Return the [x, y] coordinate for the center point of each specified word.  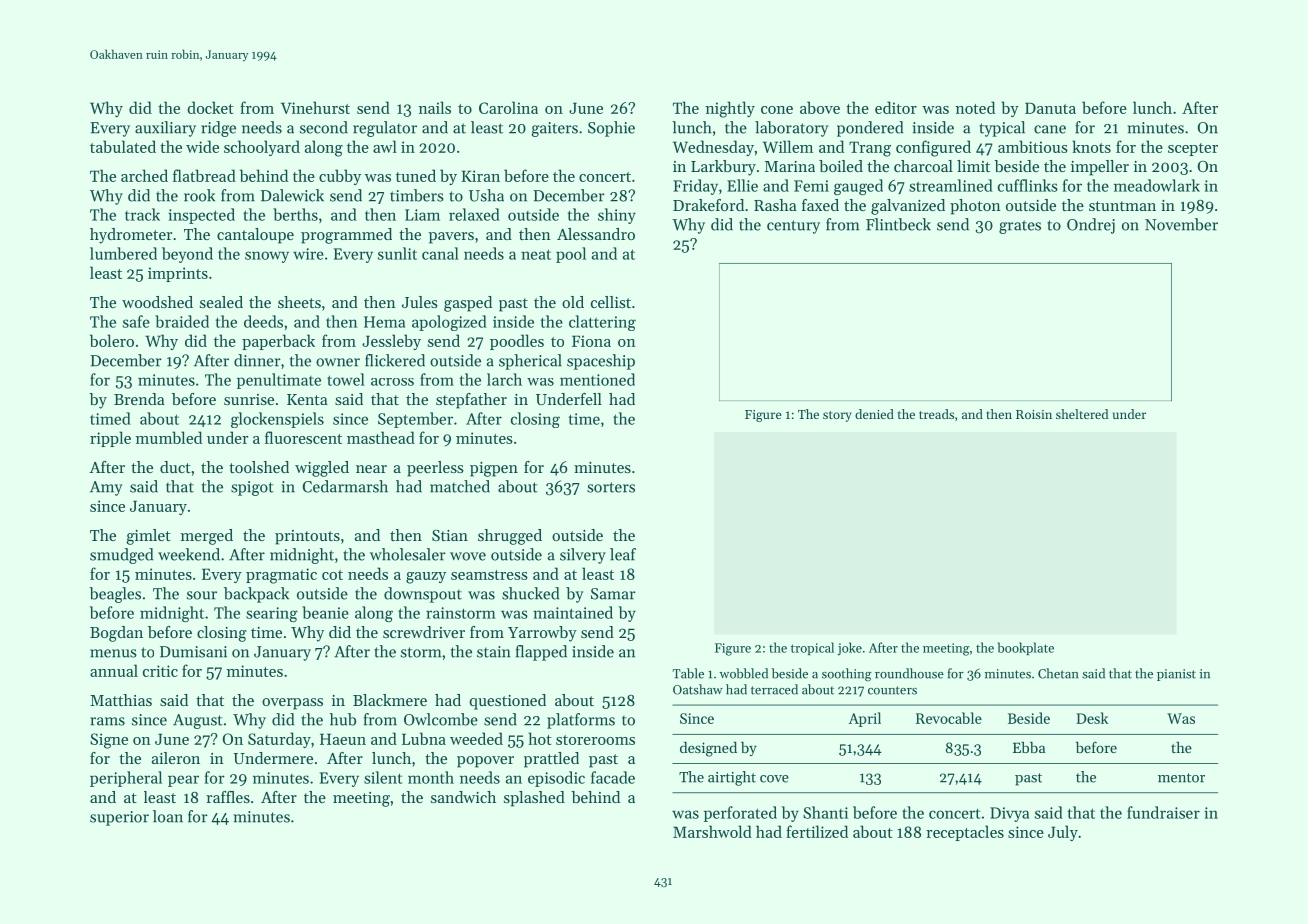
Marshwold [712, 831]
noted [975, 107]
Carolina [508, 107]
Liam [422, 215]
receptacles [965, 833]
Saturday [279, 740]
